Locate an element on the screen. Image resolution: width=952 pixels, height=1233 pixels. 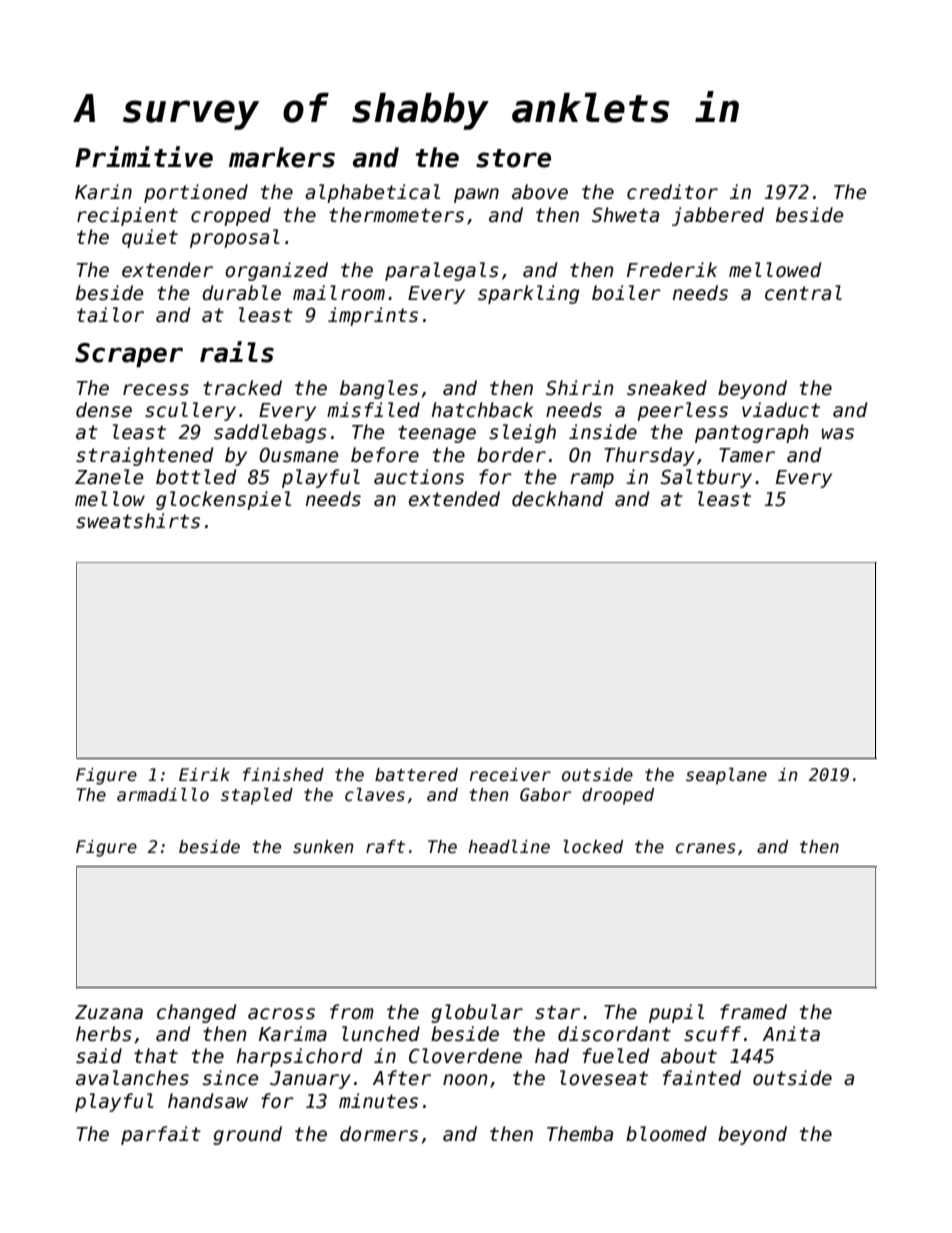
said is located at coordinates (99, 1056).
